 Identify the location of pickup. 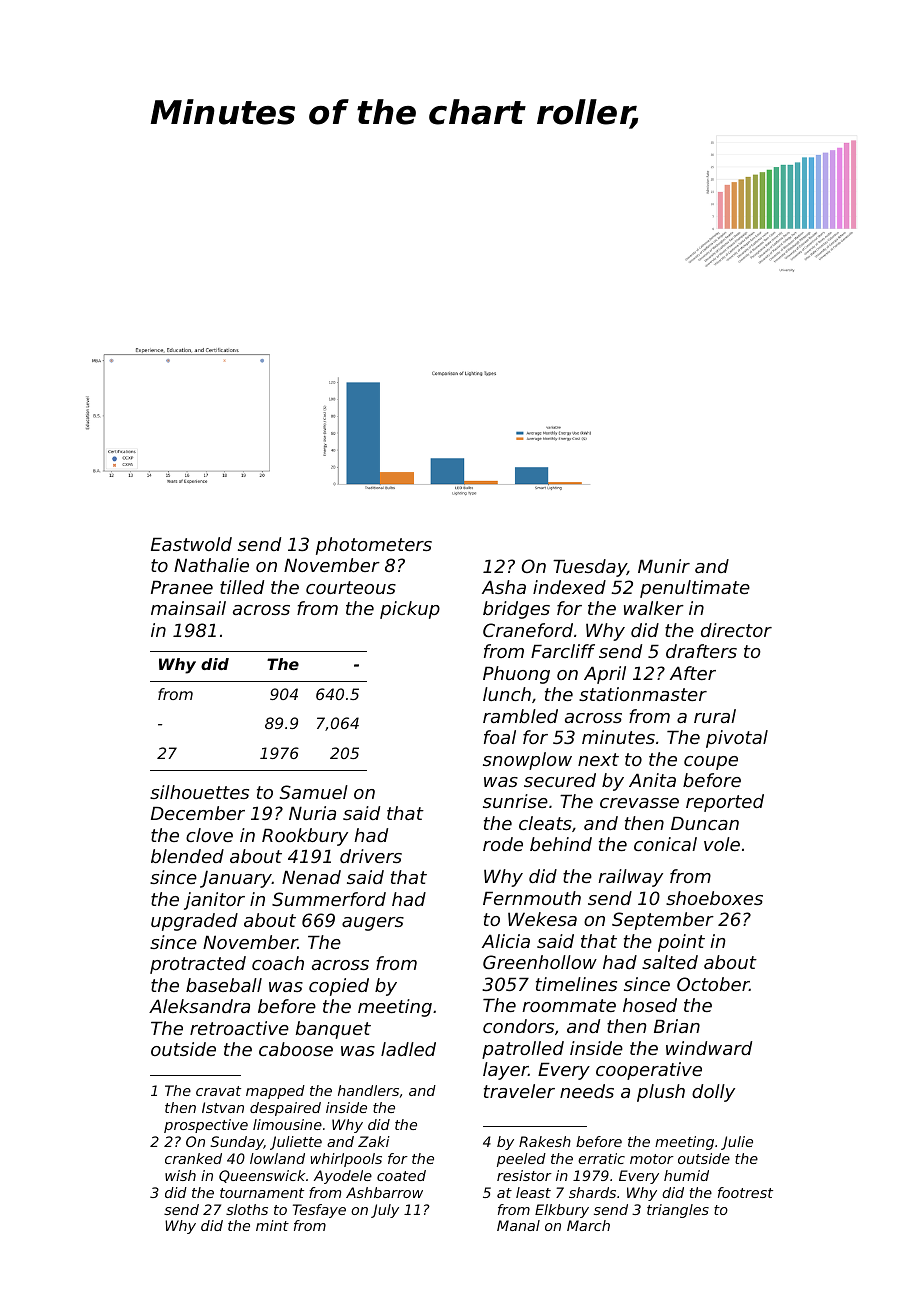
(410, 610).
